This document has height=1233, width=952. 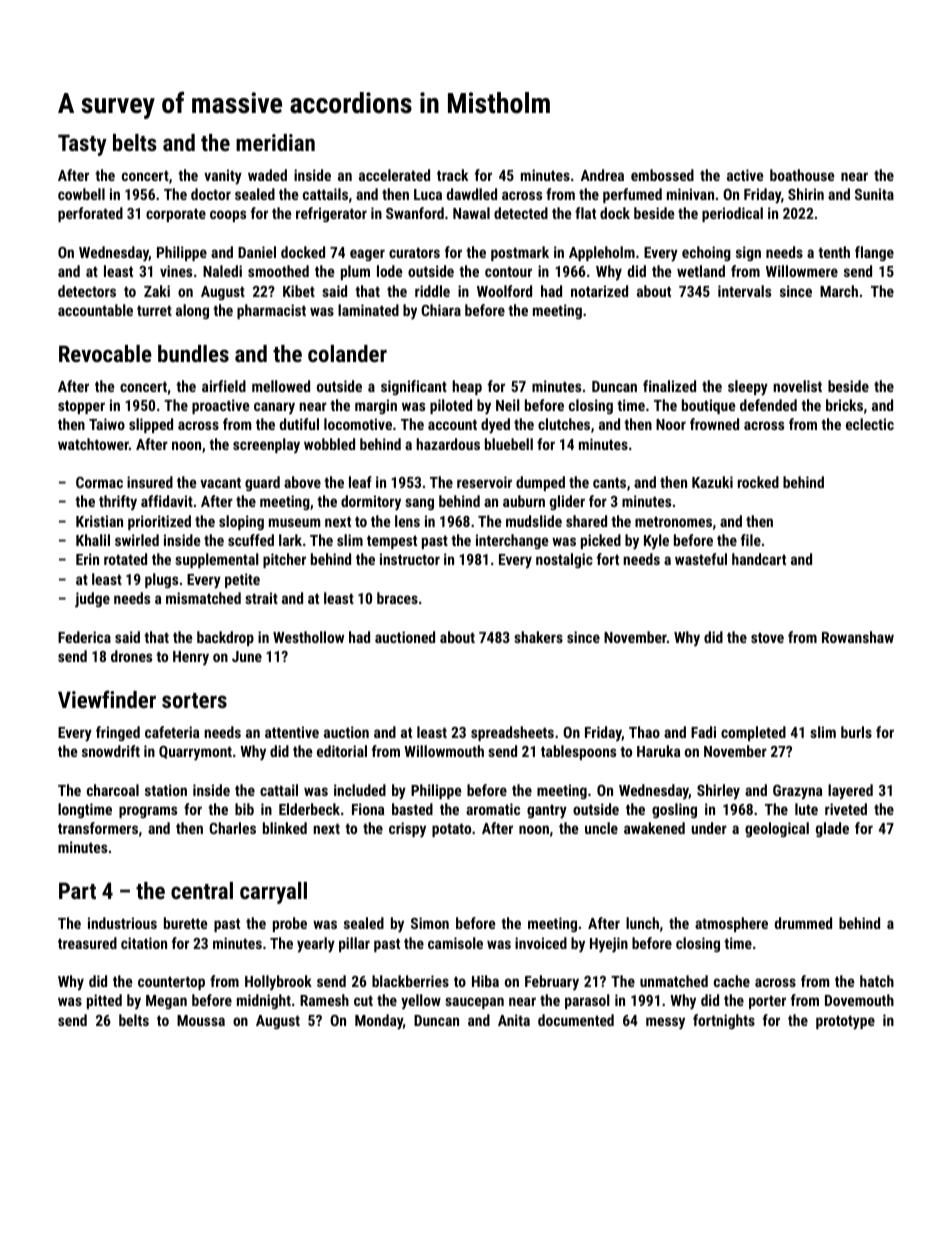 What do you see at coordinates (467, 387) in the document?
I see `heap` at bounding box center [467, 387].
